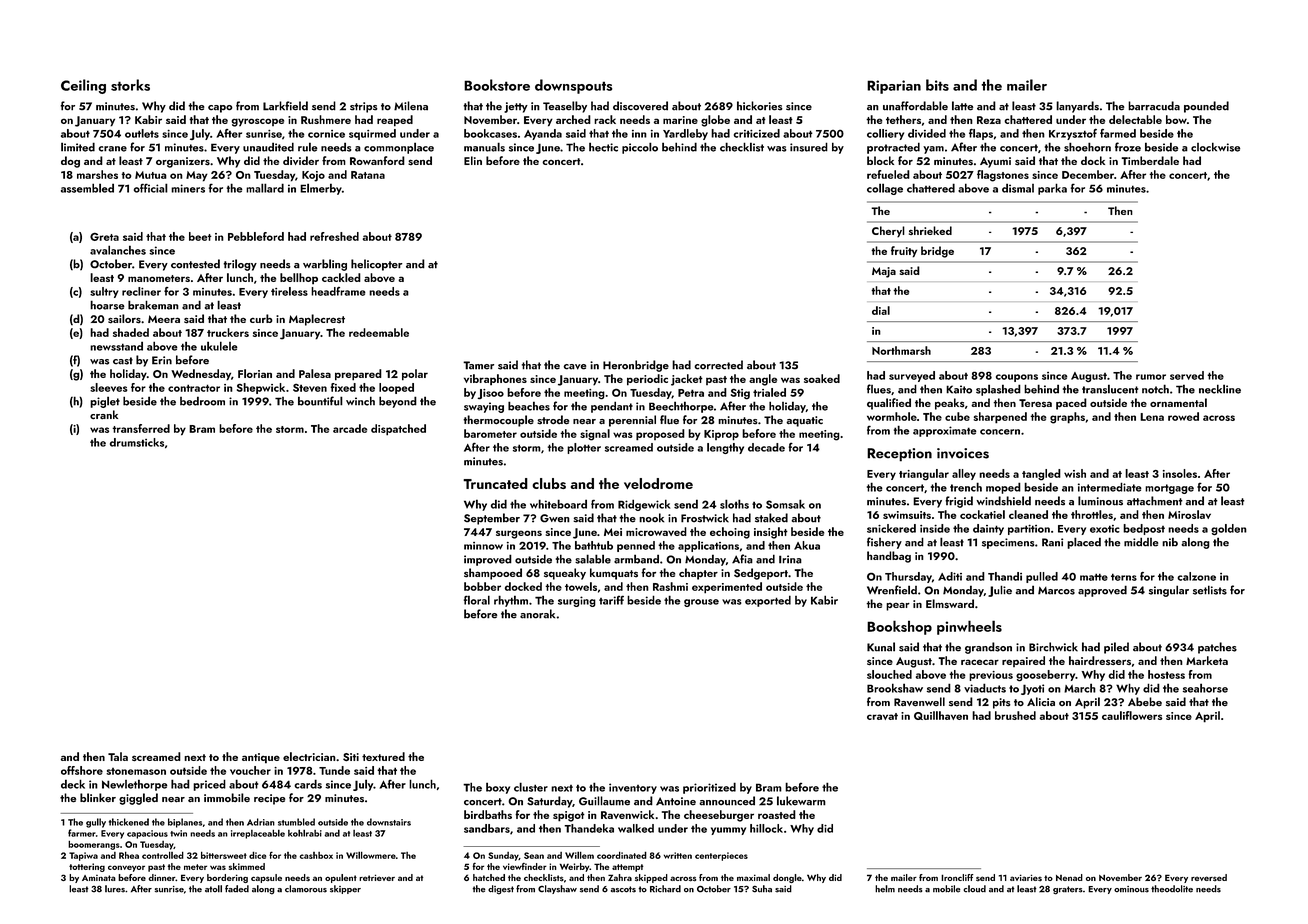 The width and height of the screenshot is (1308, 924). I want to click on controlled, so click(163, 855).
